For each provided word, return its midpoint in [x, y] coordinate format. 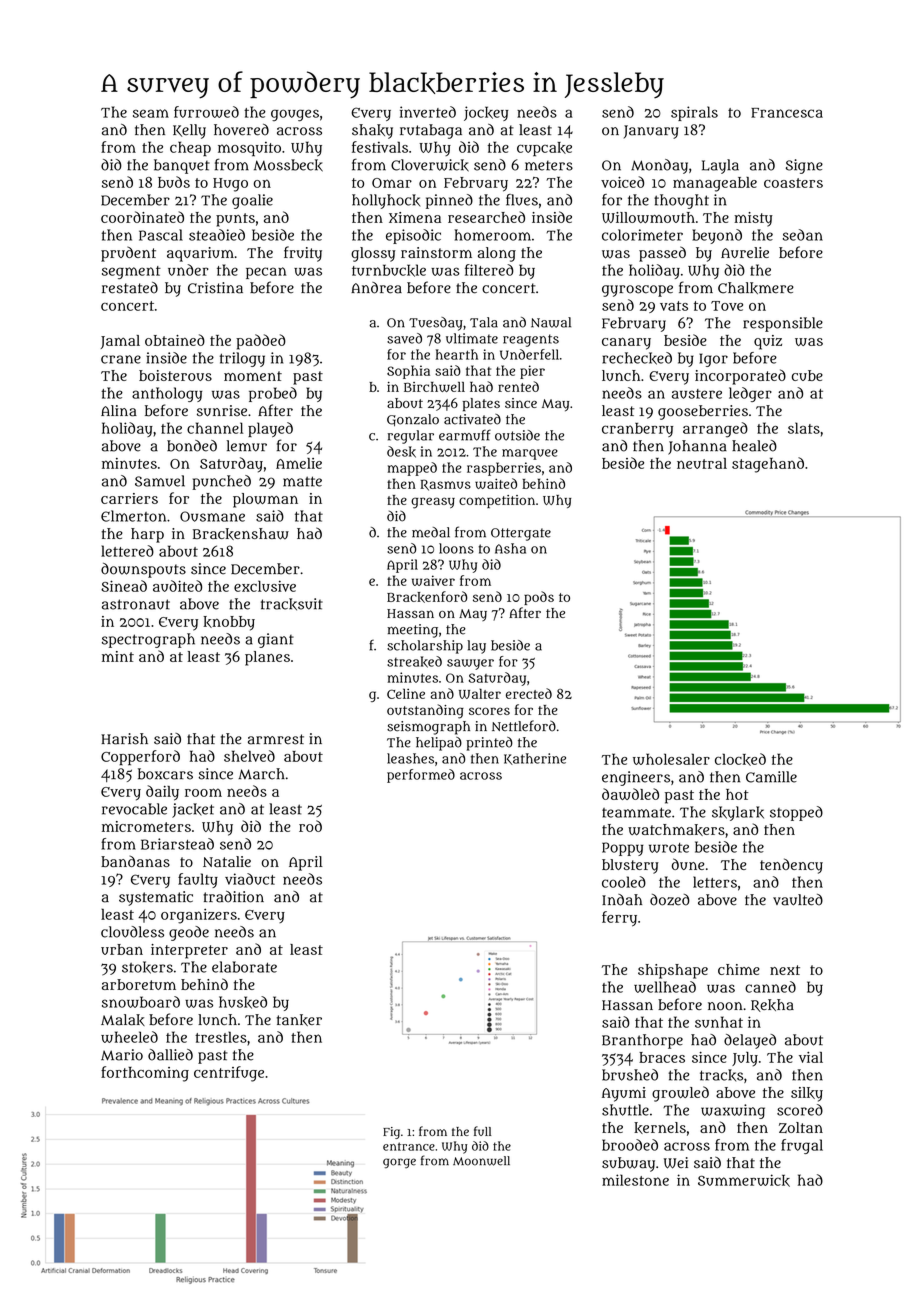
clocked [740, 759]
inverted [428, 112]
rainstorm [436, 252]
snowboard [141, 1002]
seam [151, 113]
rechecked [637, 358]
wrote [669, 848]
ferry [619, 919]
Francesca [787, 113]
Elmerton [133, 516]
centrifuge [229, 1074]
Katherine [535, 759]
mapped [412, 469]
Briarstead [177, 844]
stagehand [768, 465]
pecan [266, 273]
